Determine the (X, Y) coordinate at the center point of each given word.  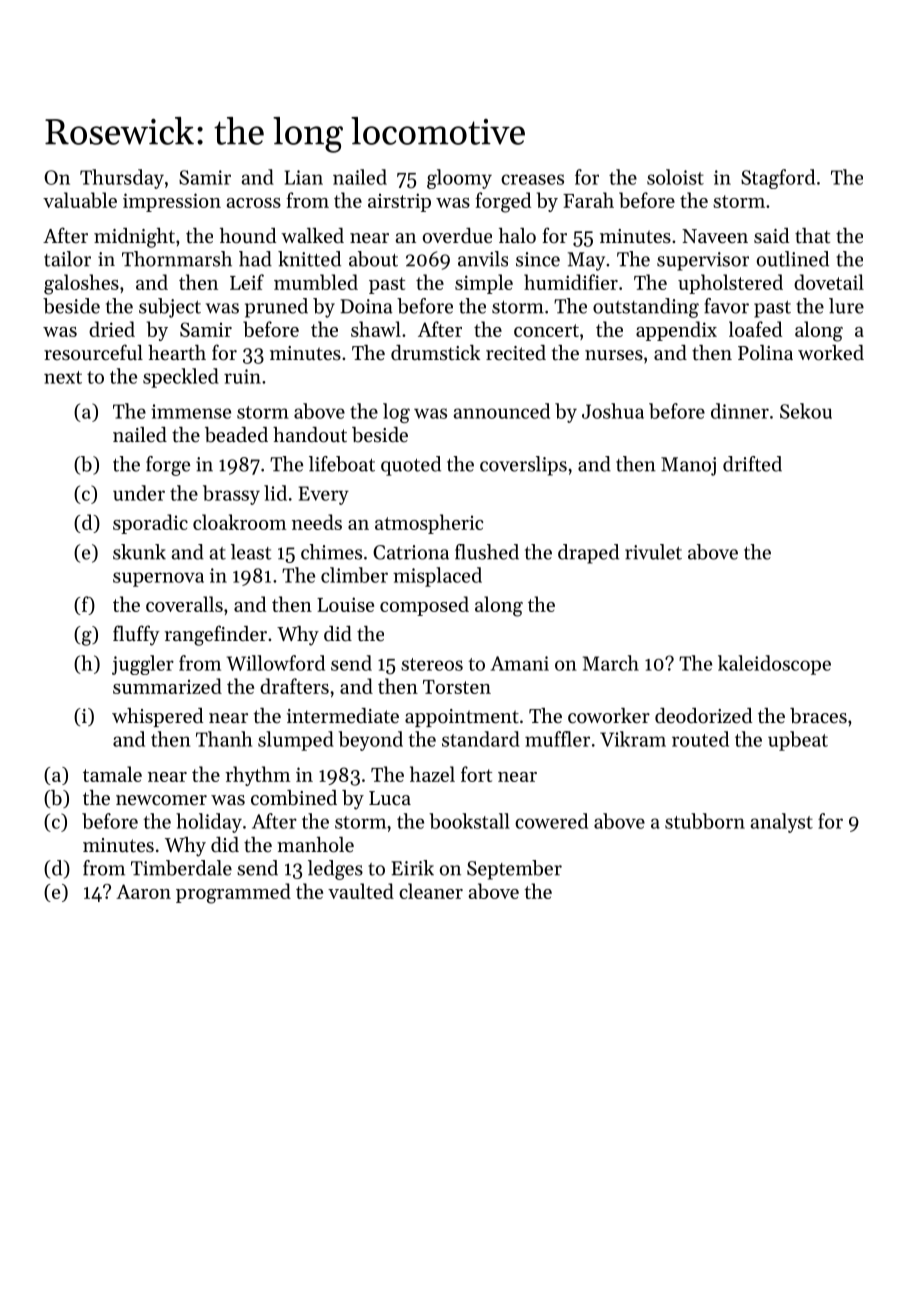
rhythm (258, 776)
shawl (376, 329)
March (611, 663)
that (812, 235)
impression (172, 202)
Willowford (276, 663)
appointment (462, 718)
